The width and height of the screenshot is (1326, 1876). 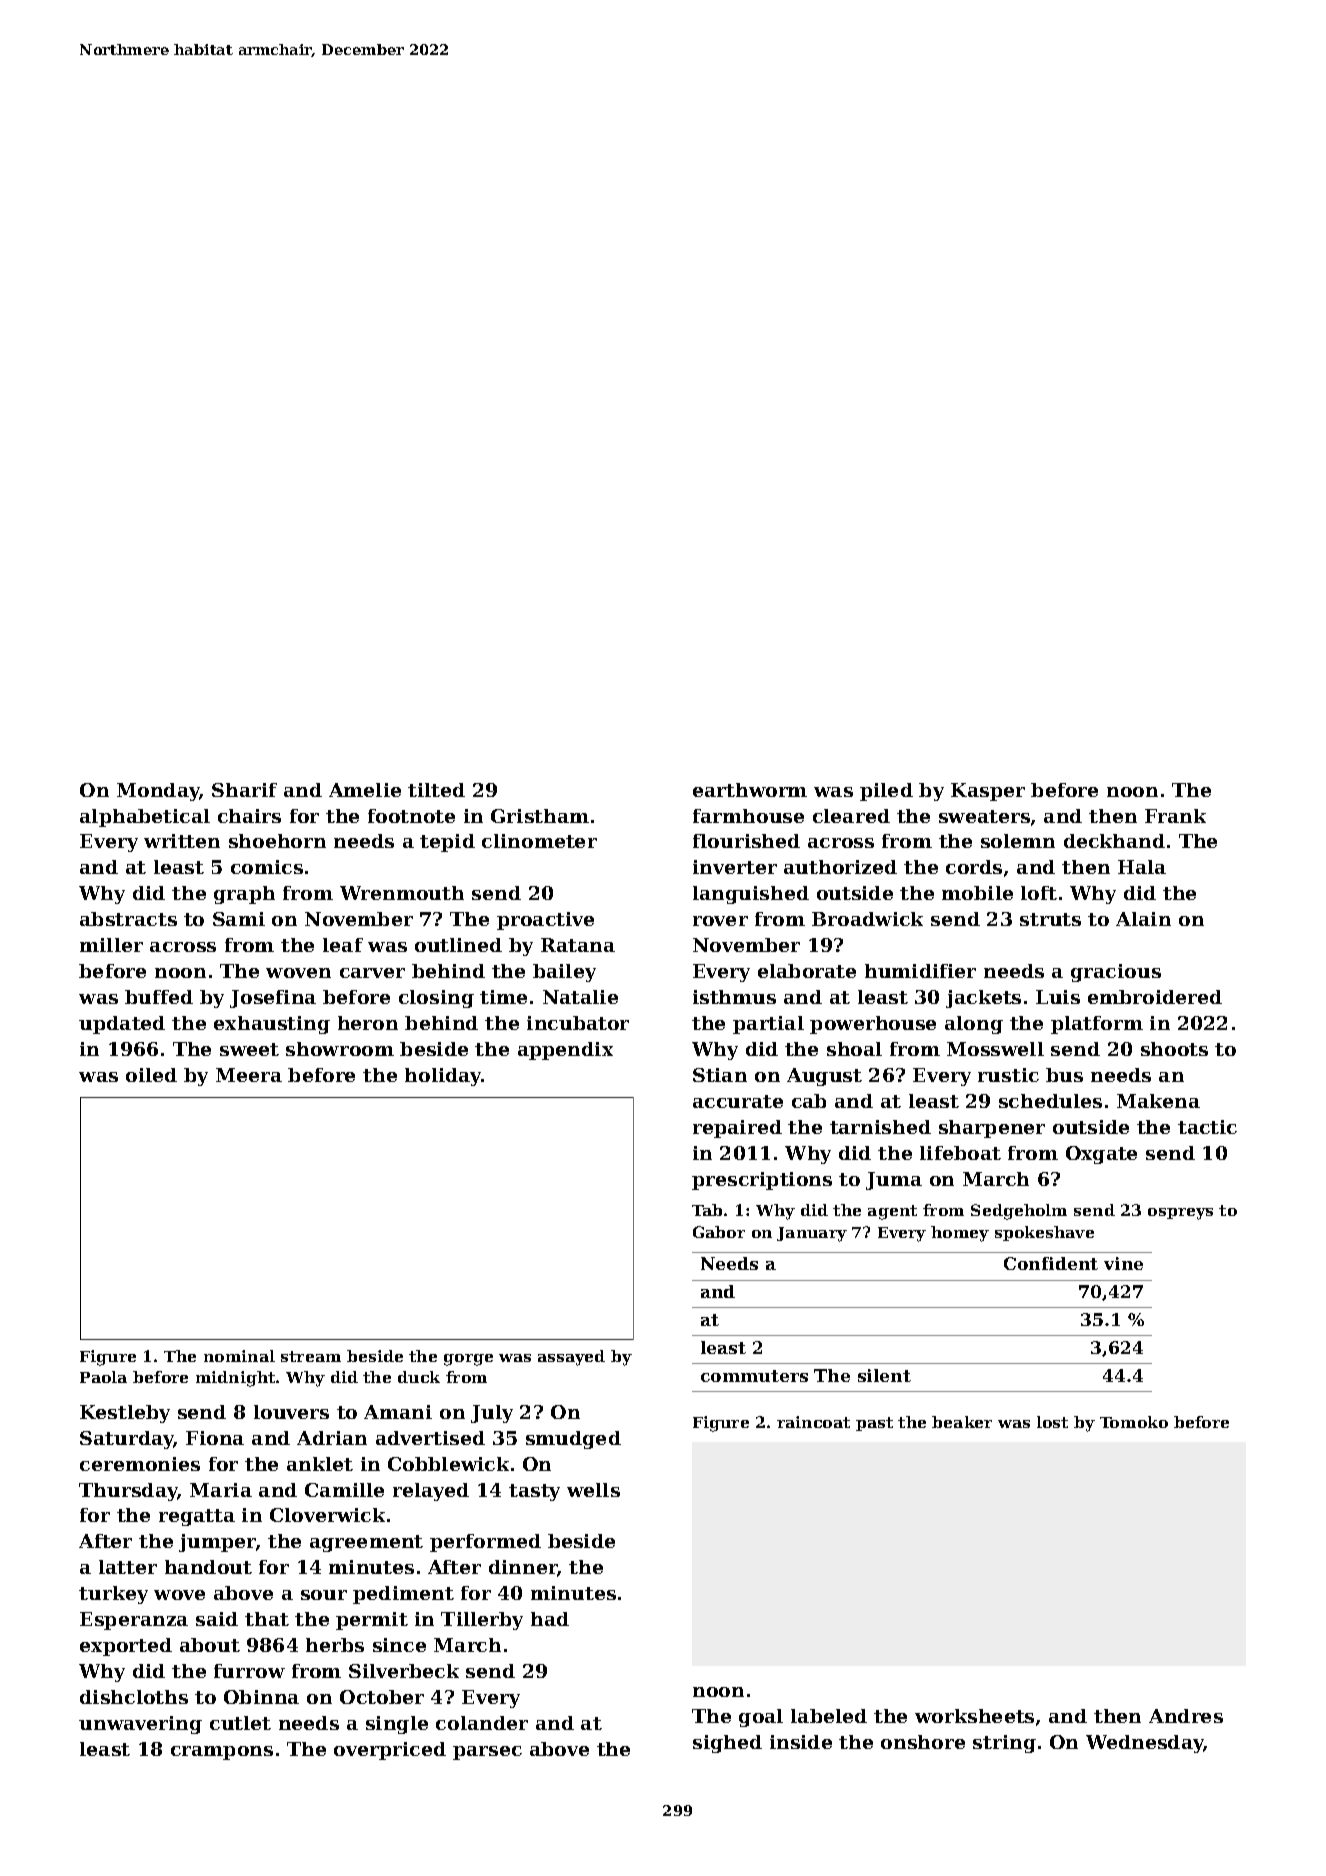 What do you see at coordinates (1186, 1716) in the screenshot?
I see `Andres` at bounding box center [1186, 1716].
